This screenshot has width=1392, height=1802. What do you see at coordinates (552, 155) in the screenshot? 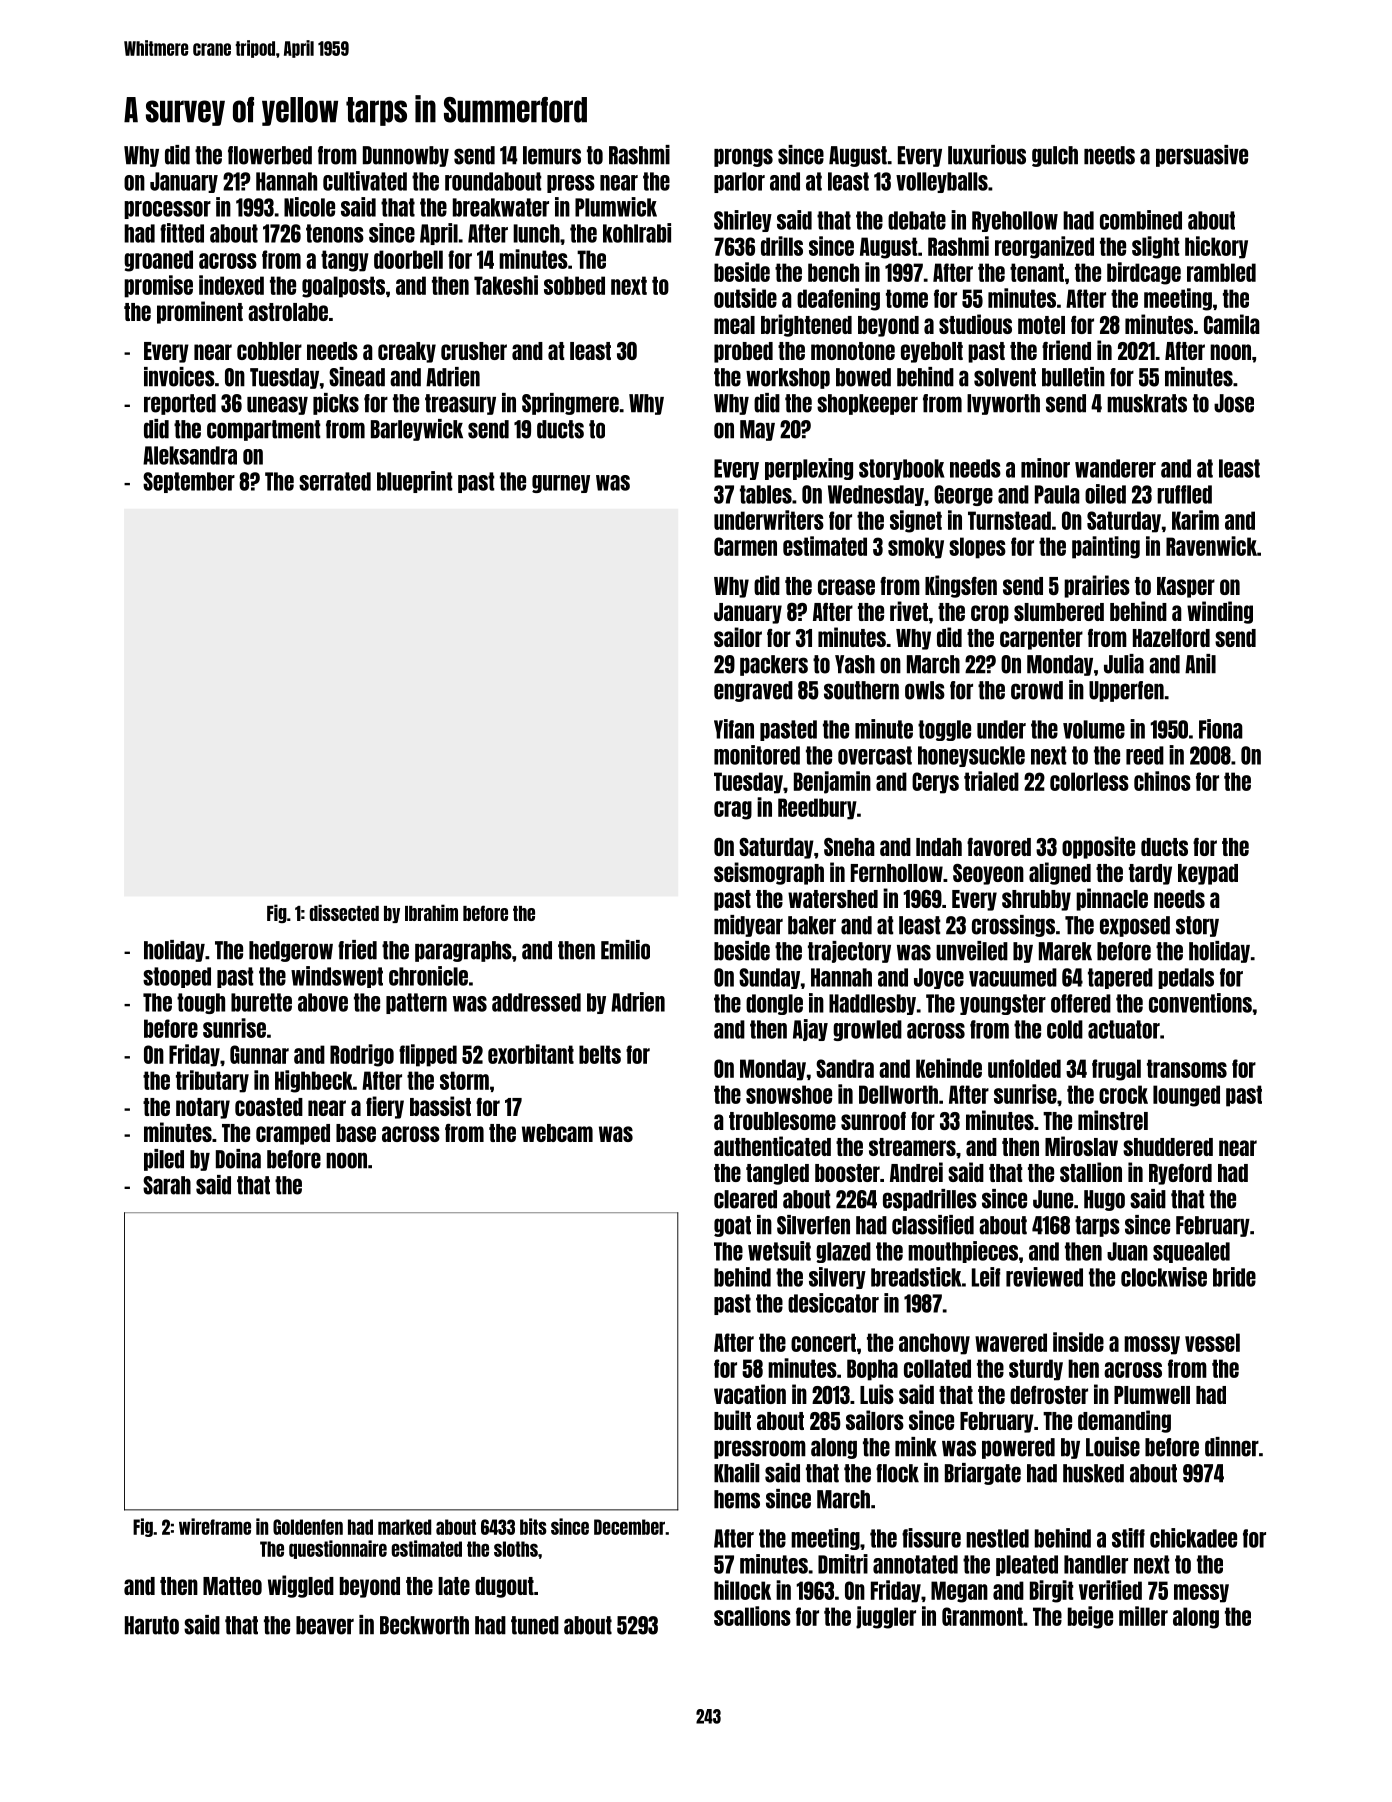
I see `lemurs` at bounding box center [552, 155].
